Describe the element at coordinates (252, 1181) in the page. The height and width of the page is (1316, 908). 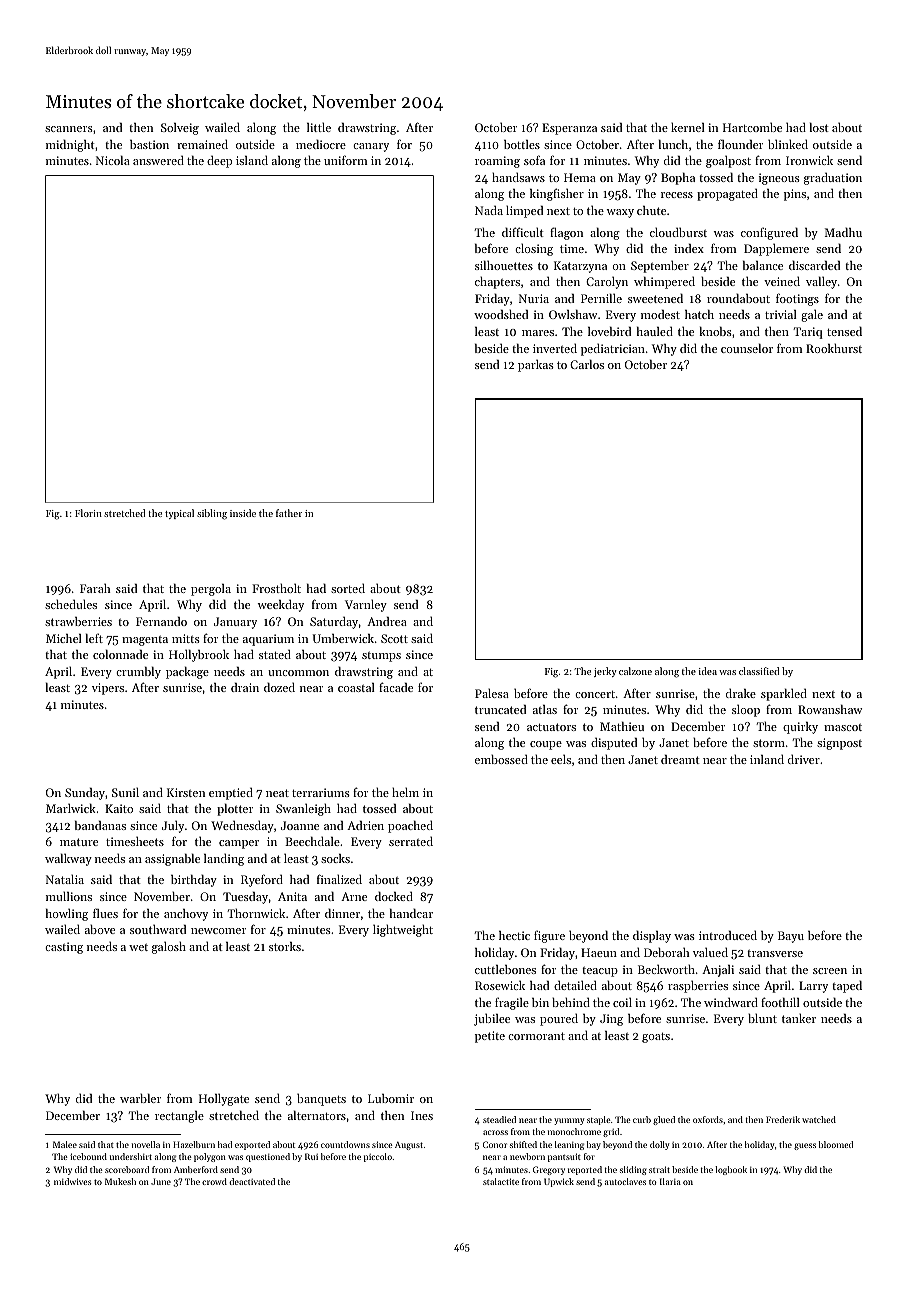
I see `deactivated` at that location.
